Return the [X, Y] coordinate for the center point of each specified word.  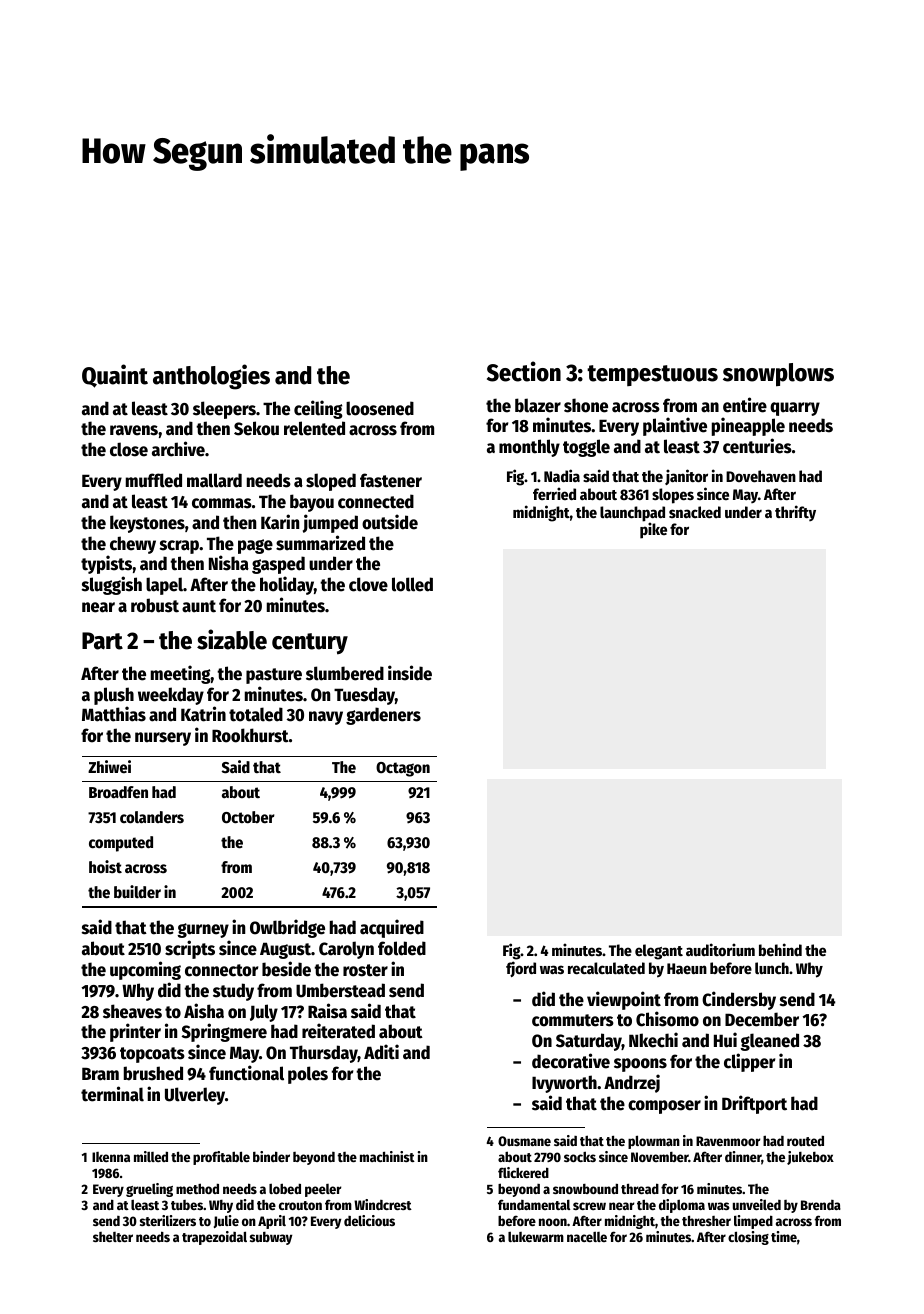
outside [390, 522]
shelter [113, 1237]
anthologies [211, 377]
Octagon [403, 769]
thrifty [795, 513]
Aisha [204, 1011]
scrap [179, 547]
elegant [659, 952]
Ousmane [524, 1141]
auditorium [720, 949]
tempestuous [652, 375]
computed [121, 844]
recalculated [606, 968]
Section [524, 371]
